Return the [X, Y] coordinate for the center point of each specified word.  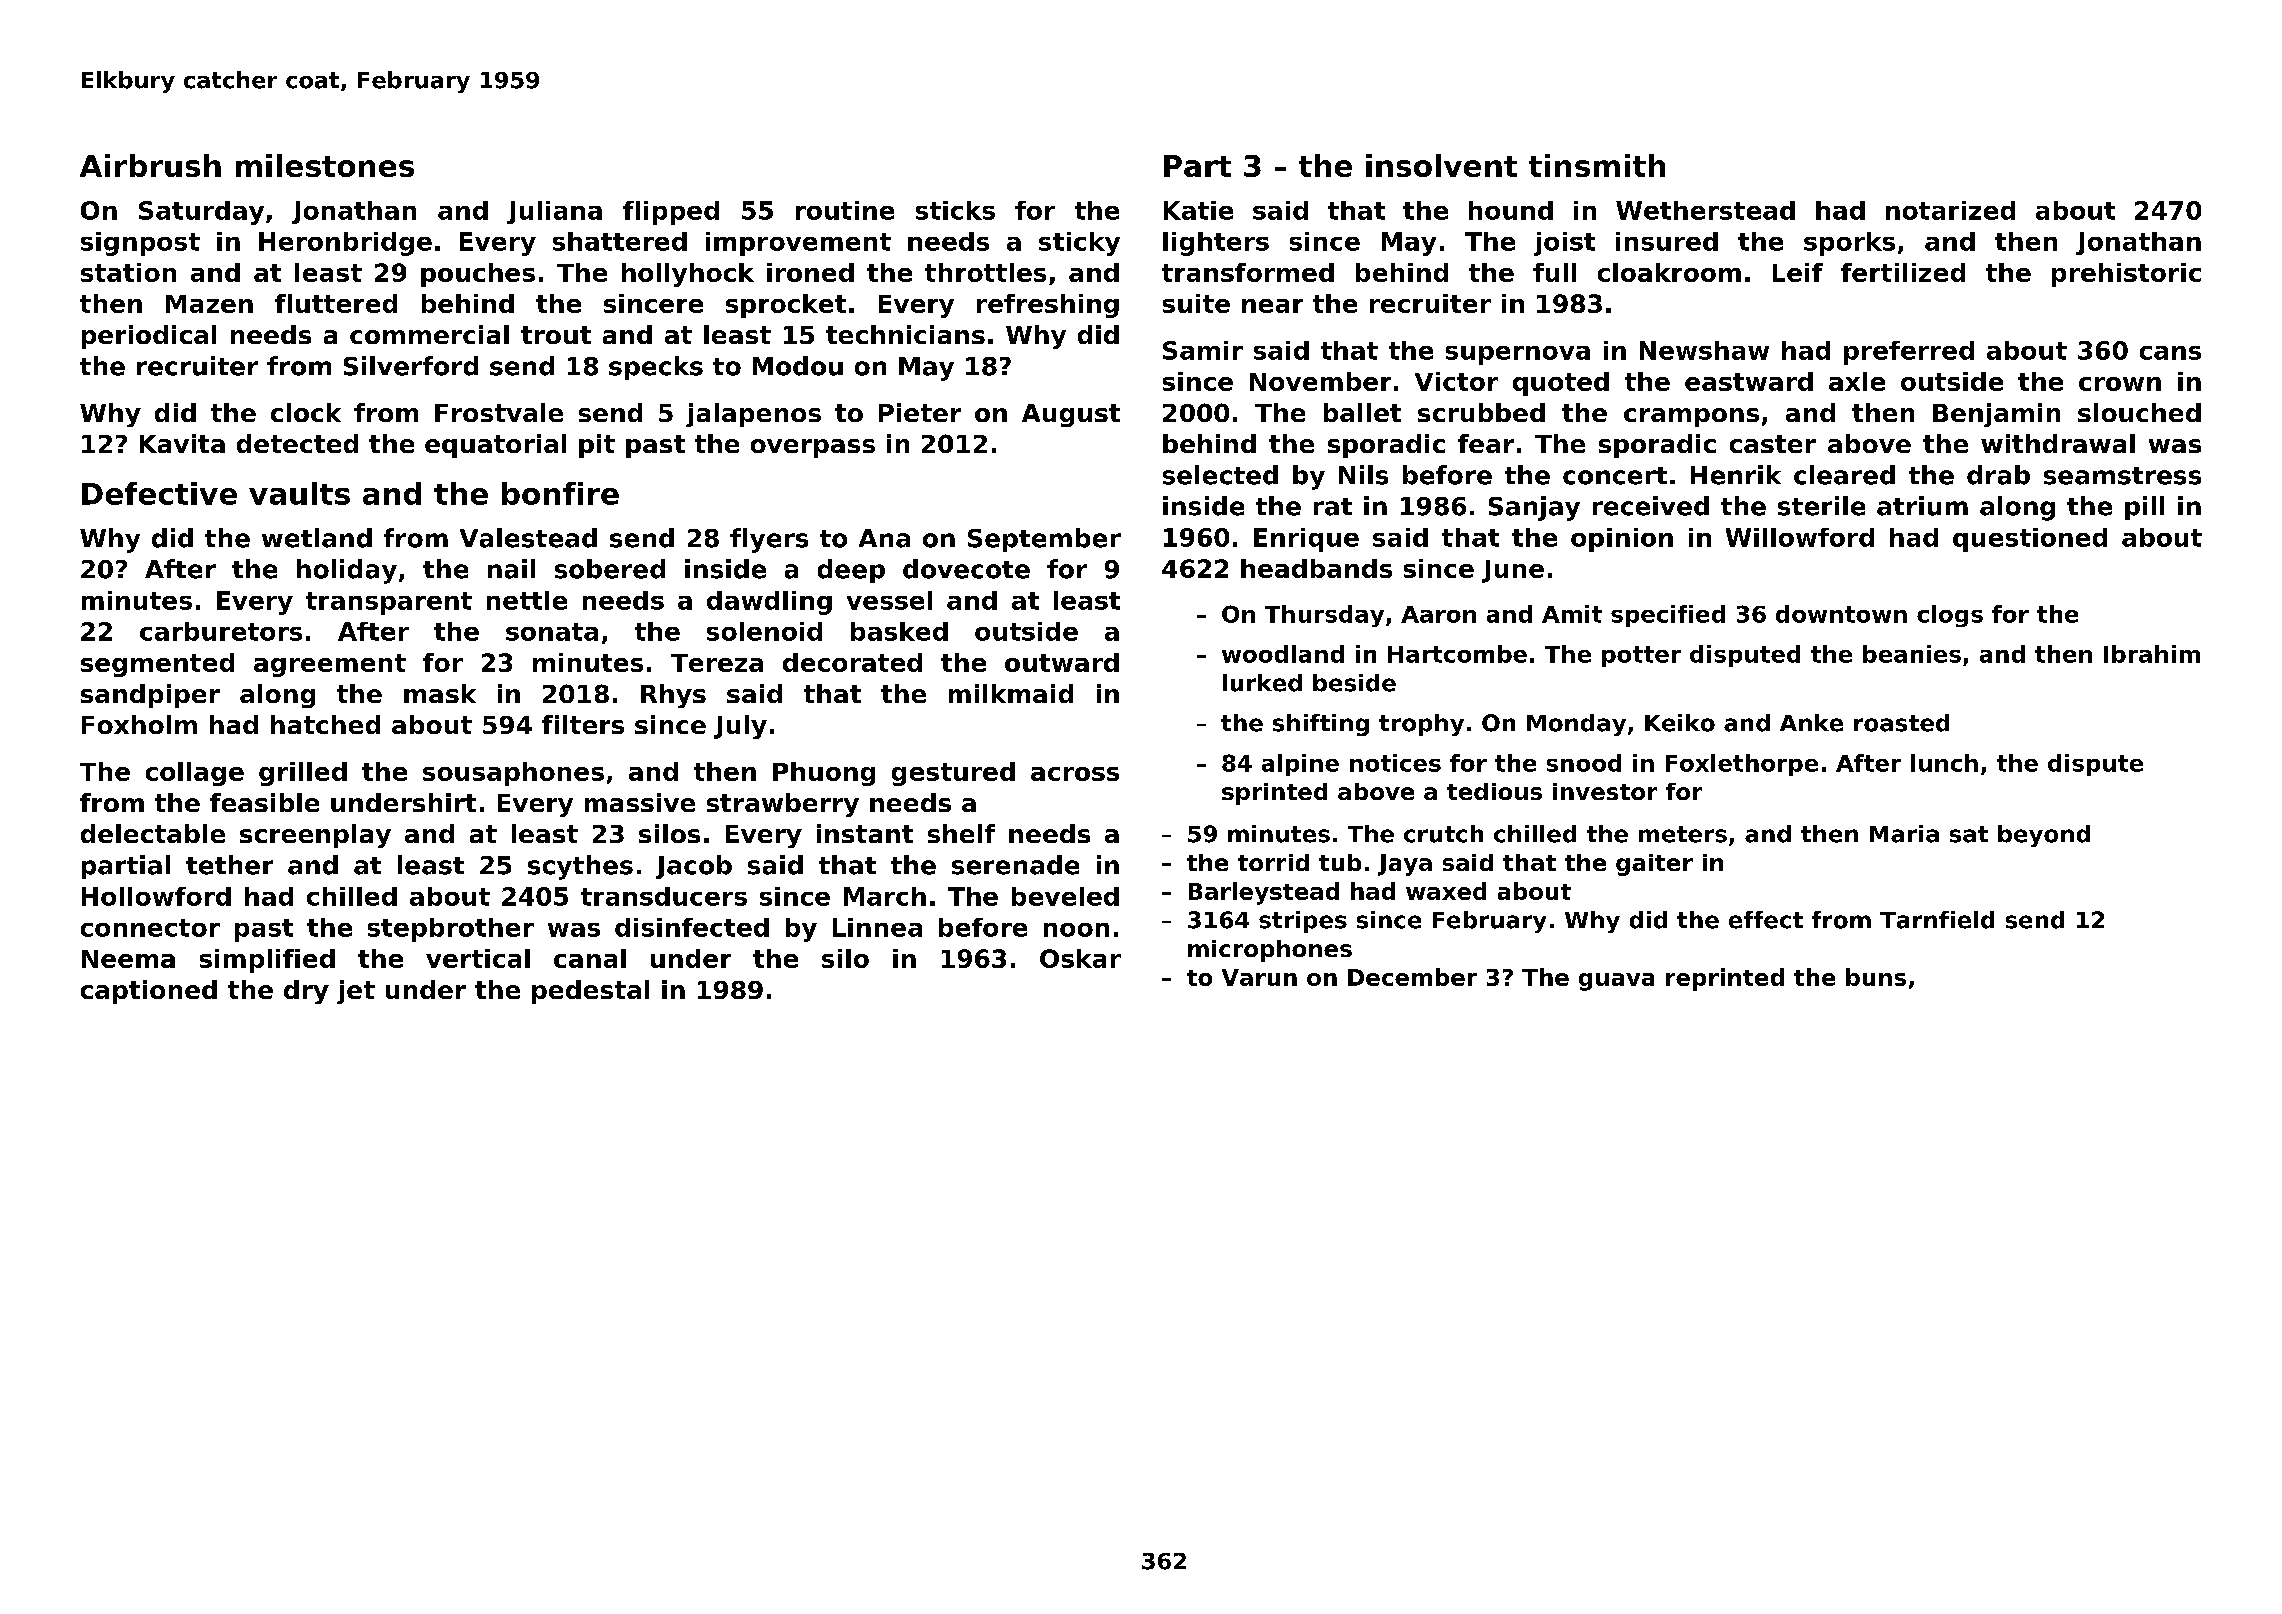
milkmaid [1011, 693]
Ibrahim [2152, 654]
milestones [325, 165]
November [1320, 381]
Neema [128, 959]
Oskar [1080, 958]
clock [306, 412]
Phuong [824, 774]
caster [1773, 444]
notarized [1950, 210]
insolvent [1441, 165]
